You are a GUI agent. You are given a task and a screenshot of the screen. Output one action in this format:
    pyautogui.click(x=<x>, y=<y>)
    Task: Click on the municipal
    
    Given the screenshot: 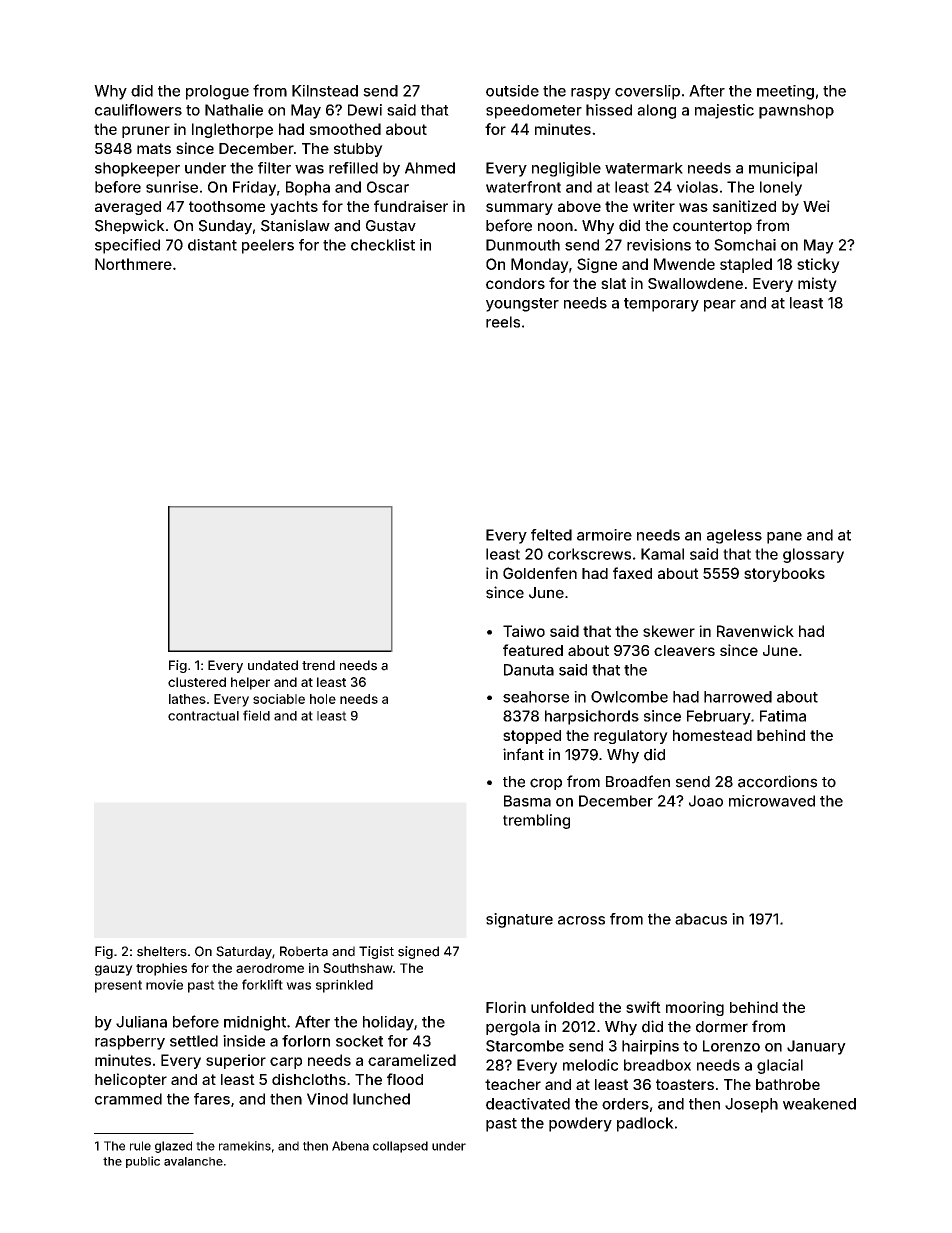 What is the action you would take?
    pyautogui.click(x=783, y=169)
